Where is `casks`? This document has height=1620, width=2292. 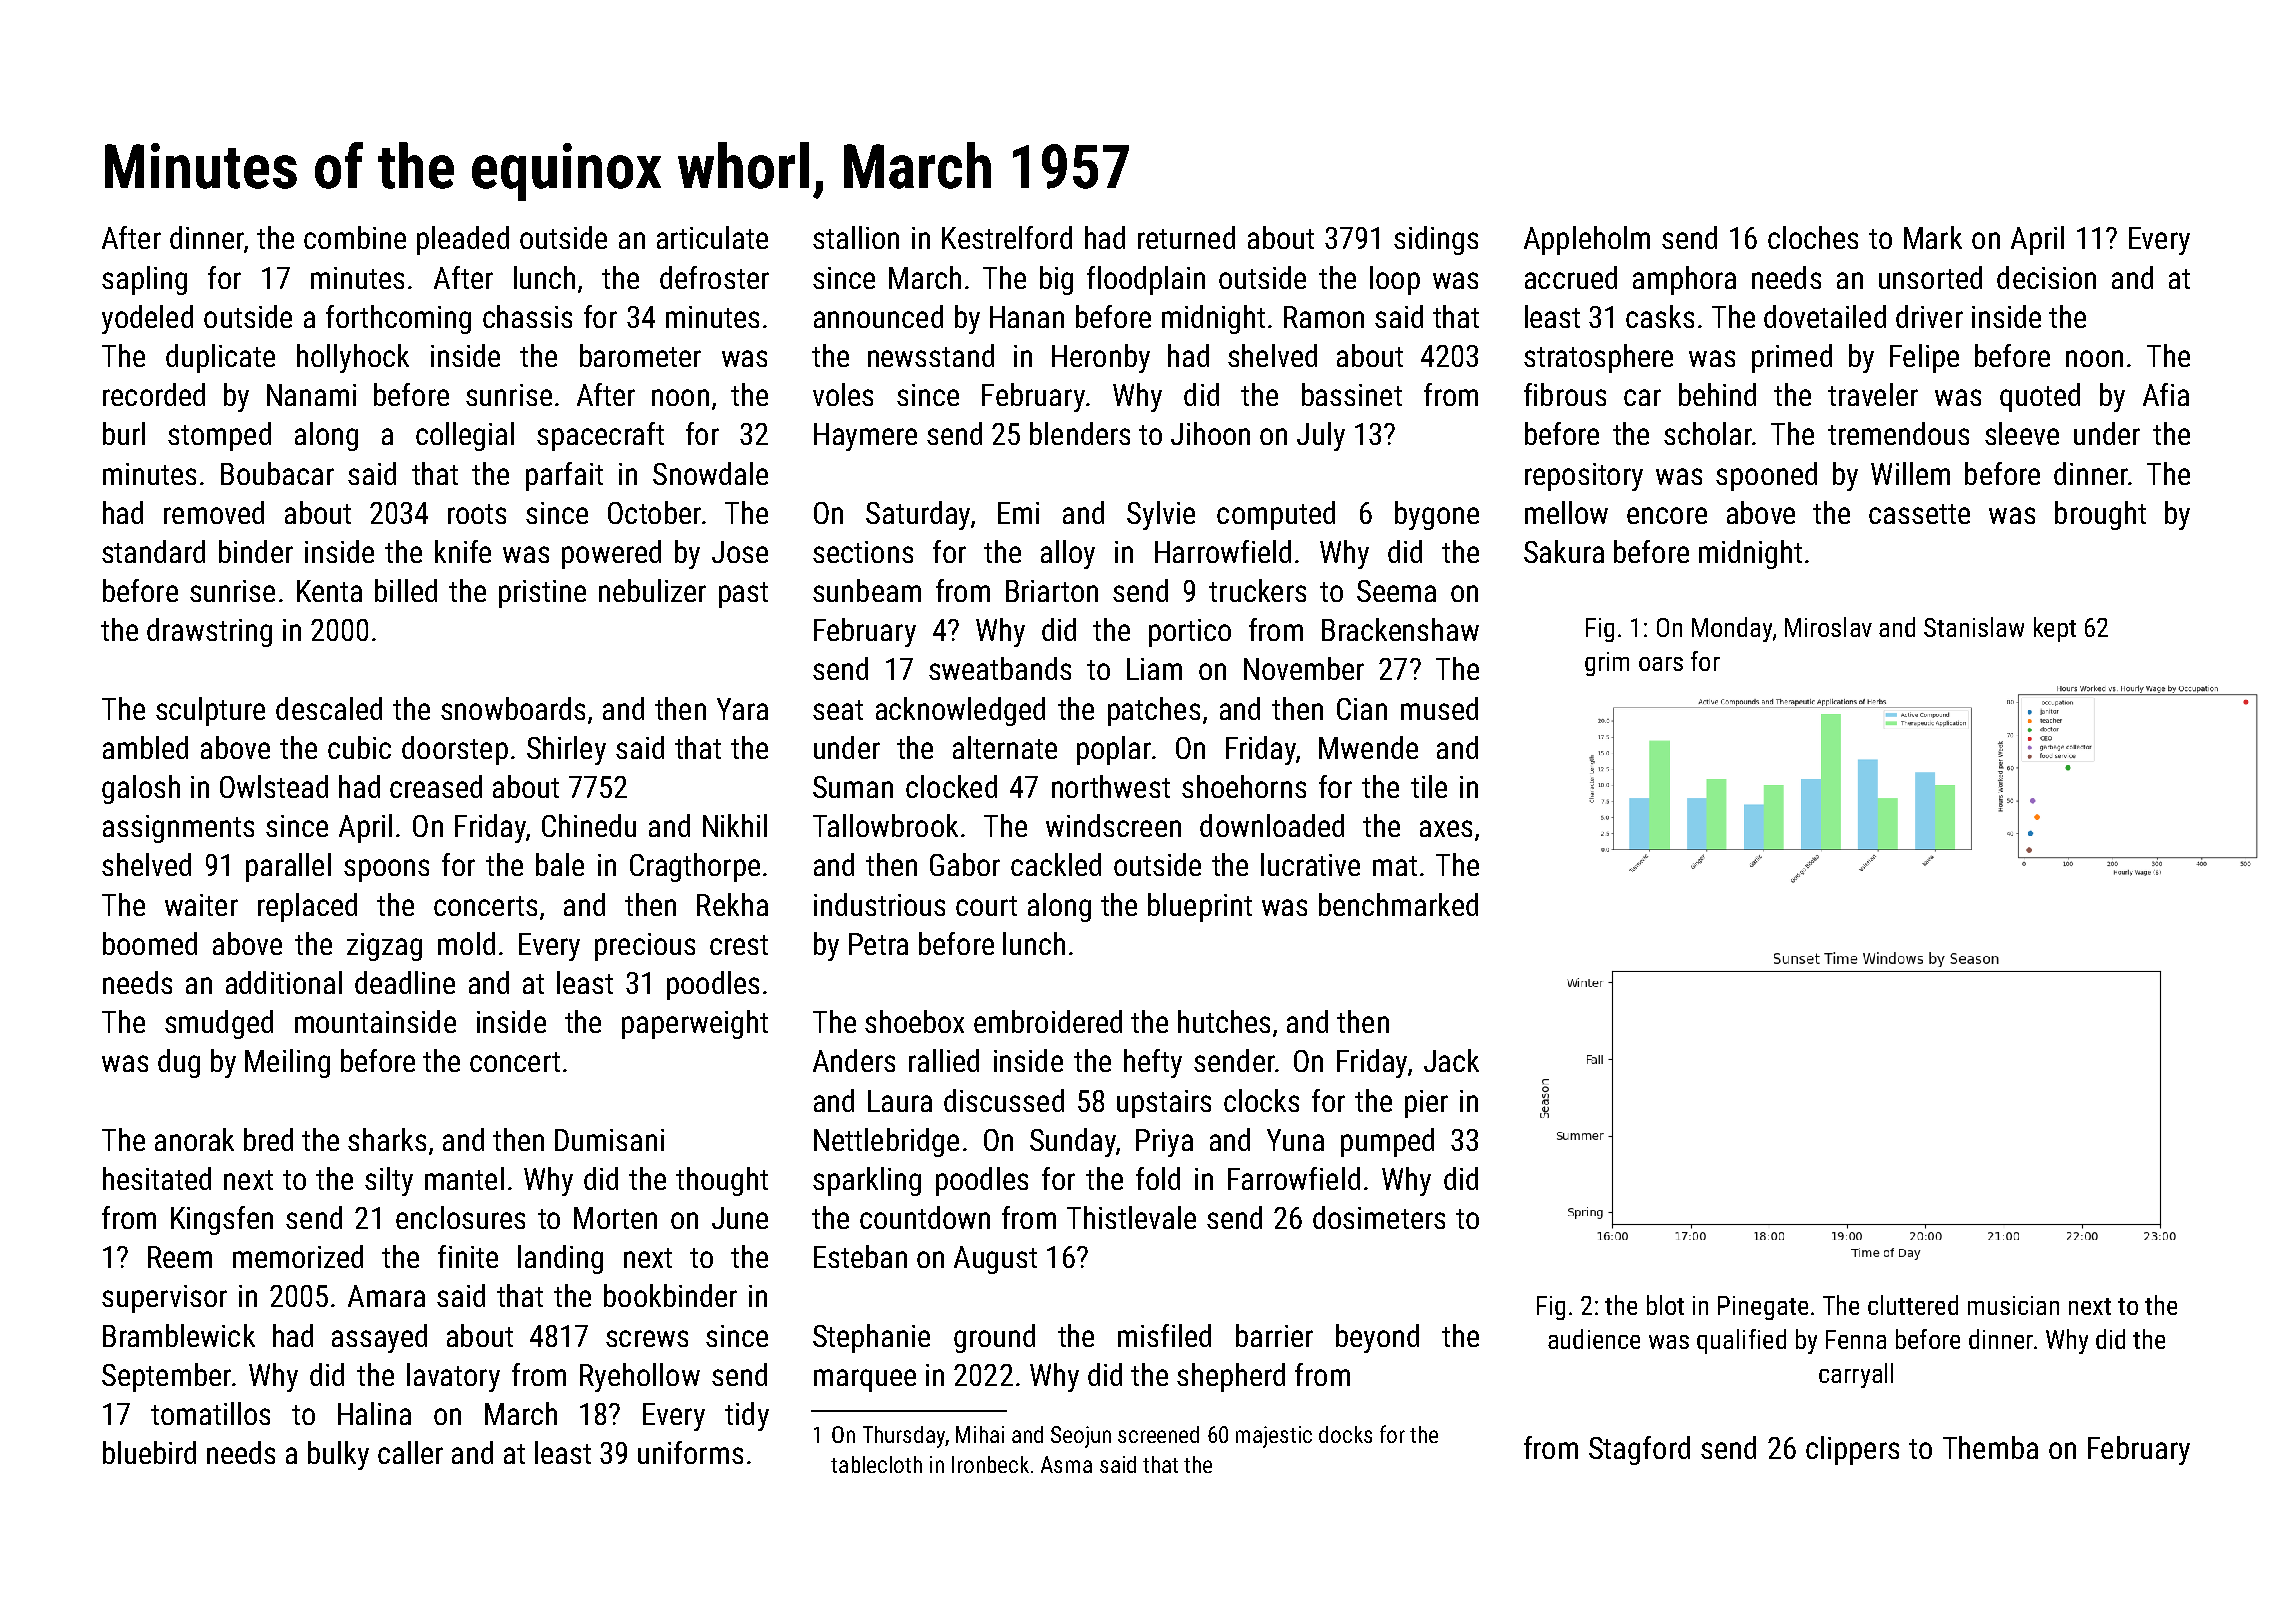
casks is located at coordinates (1660, 316).
